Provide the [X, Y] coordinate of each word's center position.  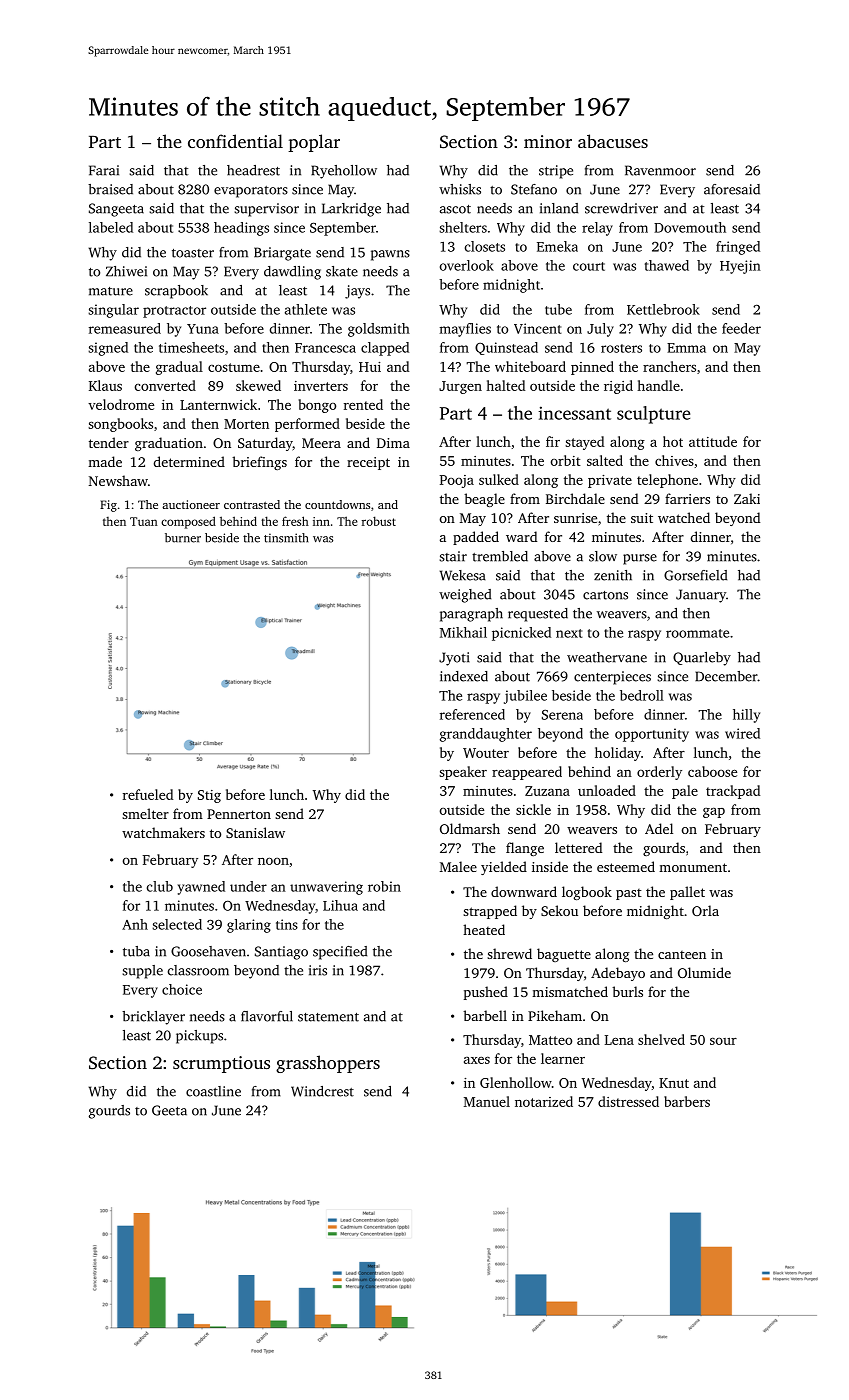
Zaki [747, 498]
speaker [463, 773]
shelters [463, 227]
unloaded [607, 790]
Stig [209, 796]
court [589, 266]
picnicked [521, 634]
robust [379, 521]
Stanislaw [255, 832]
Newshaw [118, 480]
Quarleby [702, 659]
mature [111, 291]
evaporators [251, 192]
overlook [467, 265]
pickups [199, 1037]
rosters [621, 348]
